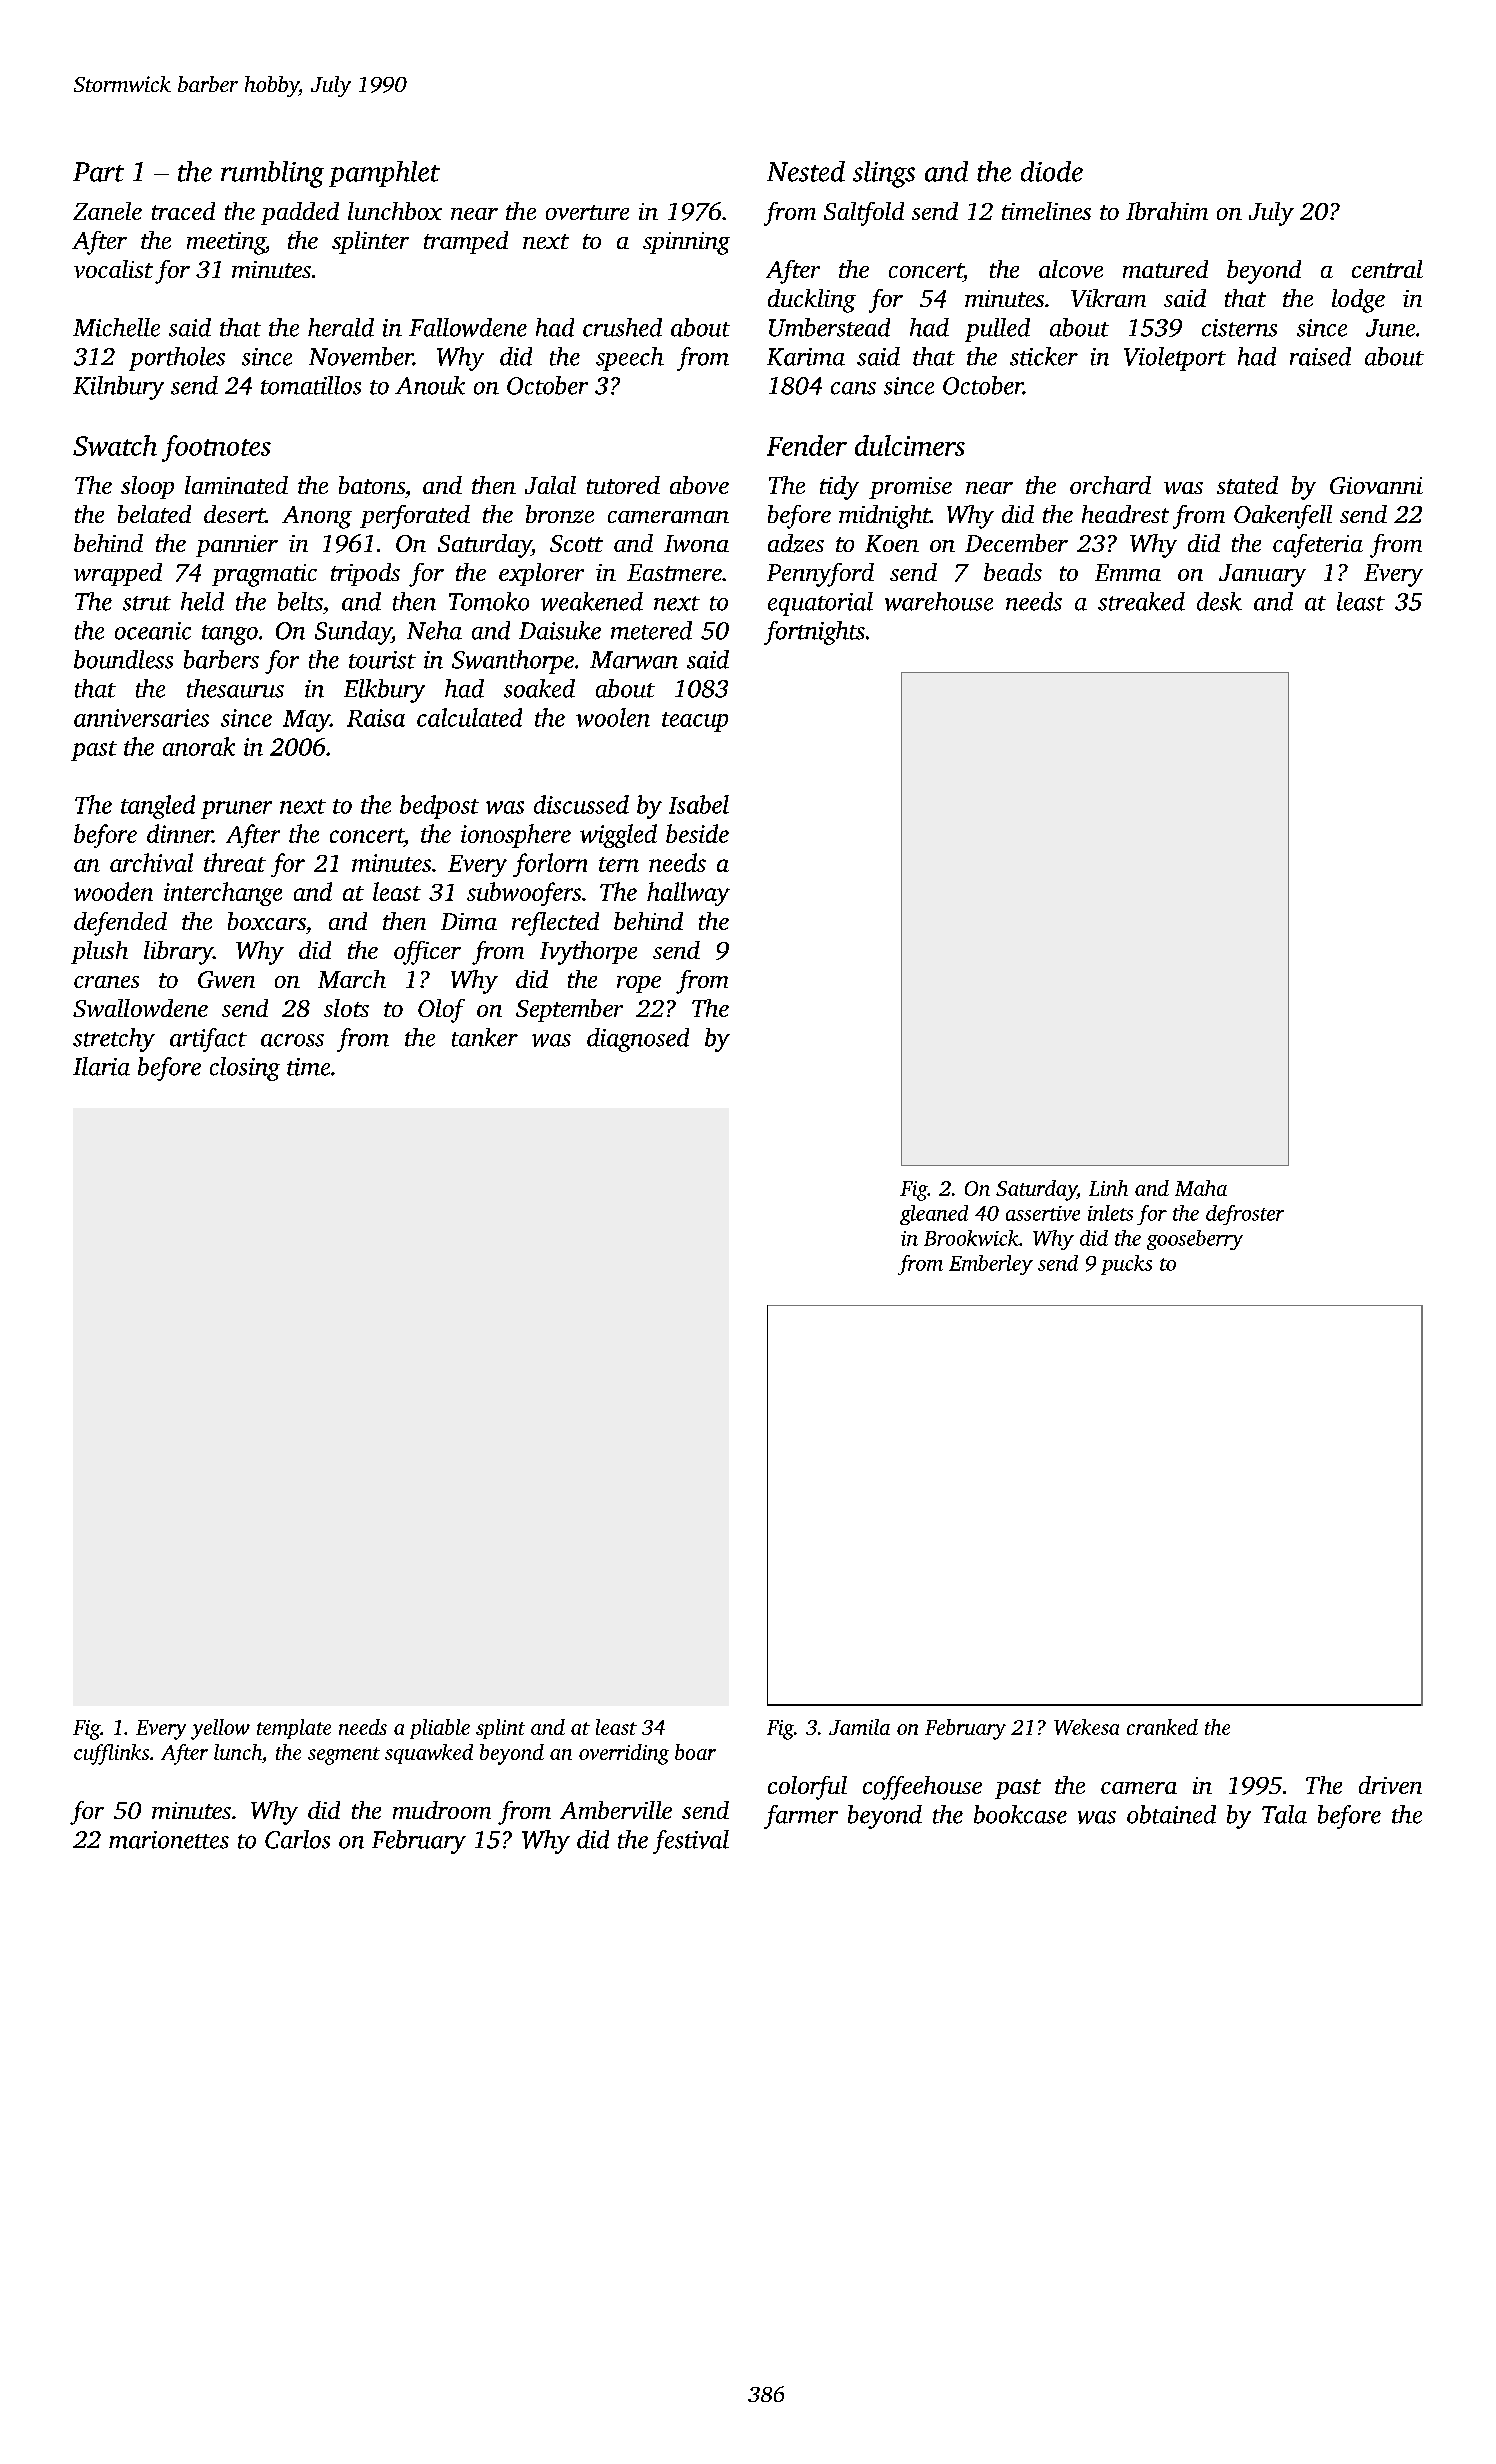 The image size is (1496, 2464). What do you see at coordinates (1320, 356) in the screenshot?
I see `raised` at bounding box center [1320, 356].
